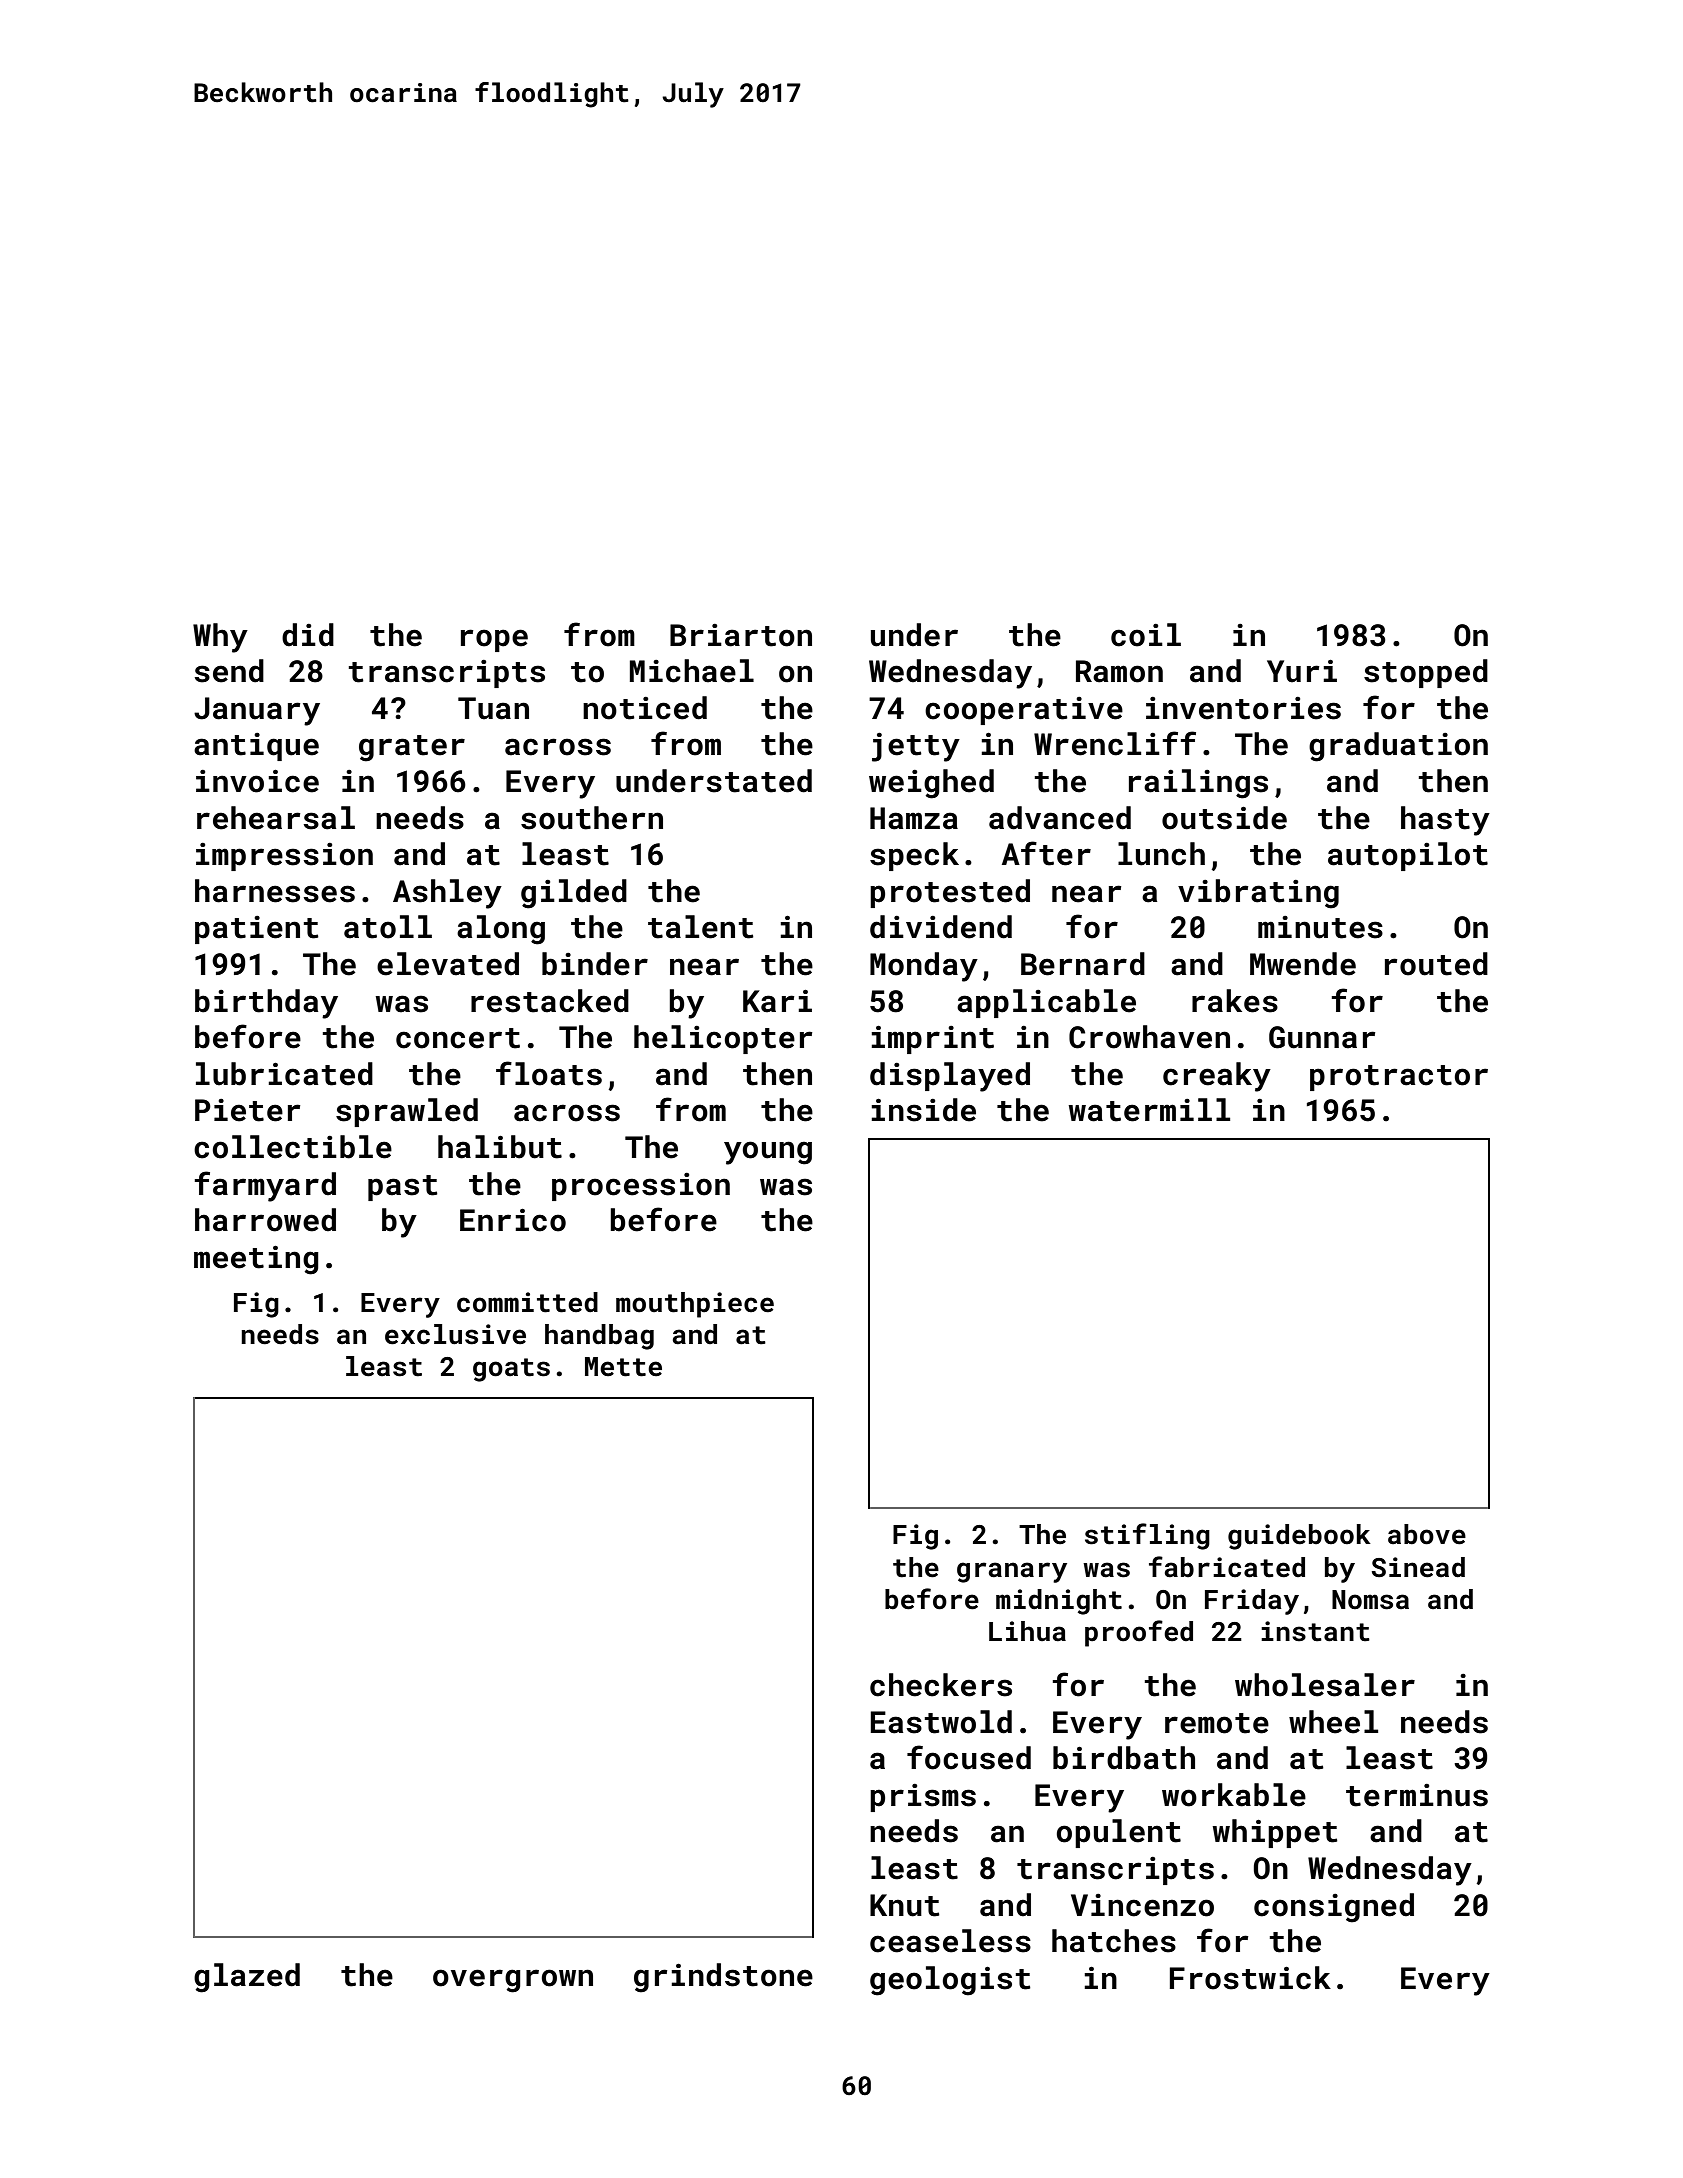 Image resolution: width=1683 pixels, height=2178 pixels. What do you see at coordinates (1146, 635) in the page?
I see `coil` at bounding box center [1146, 635].
